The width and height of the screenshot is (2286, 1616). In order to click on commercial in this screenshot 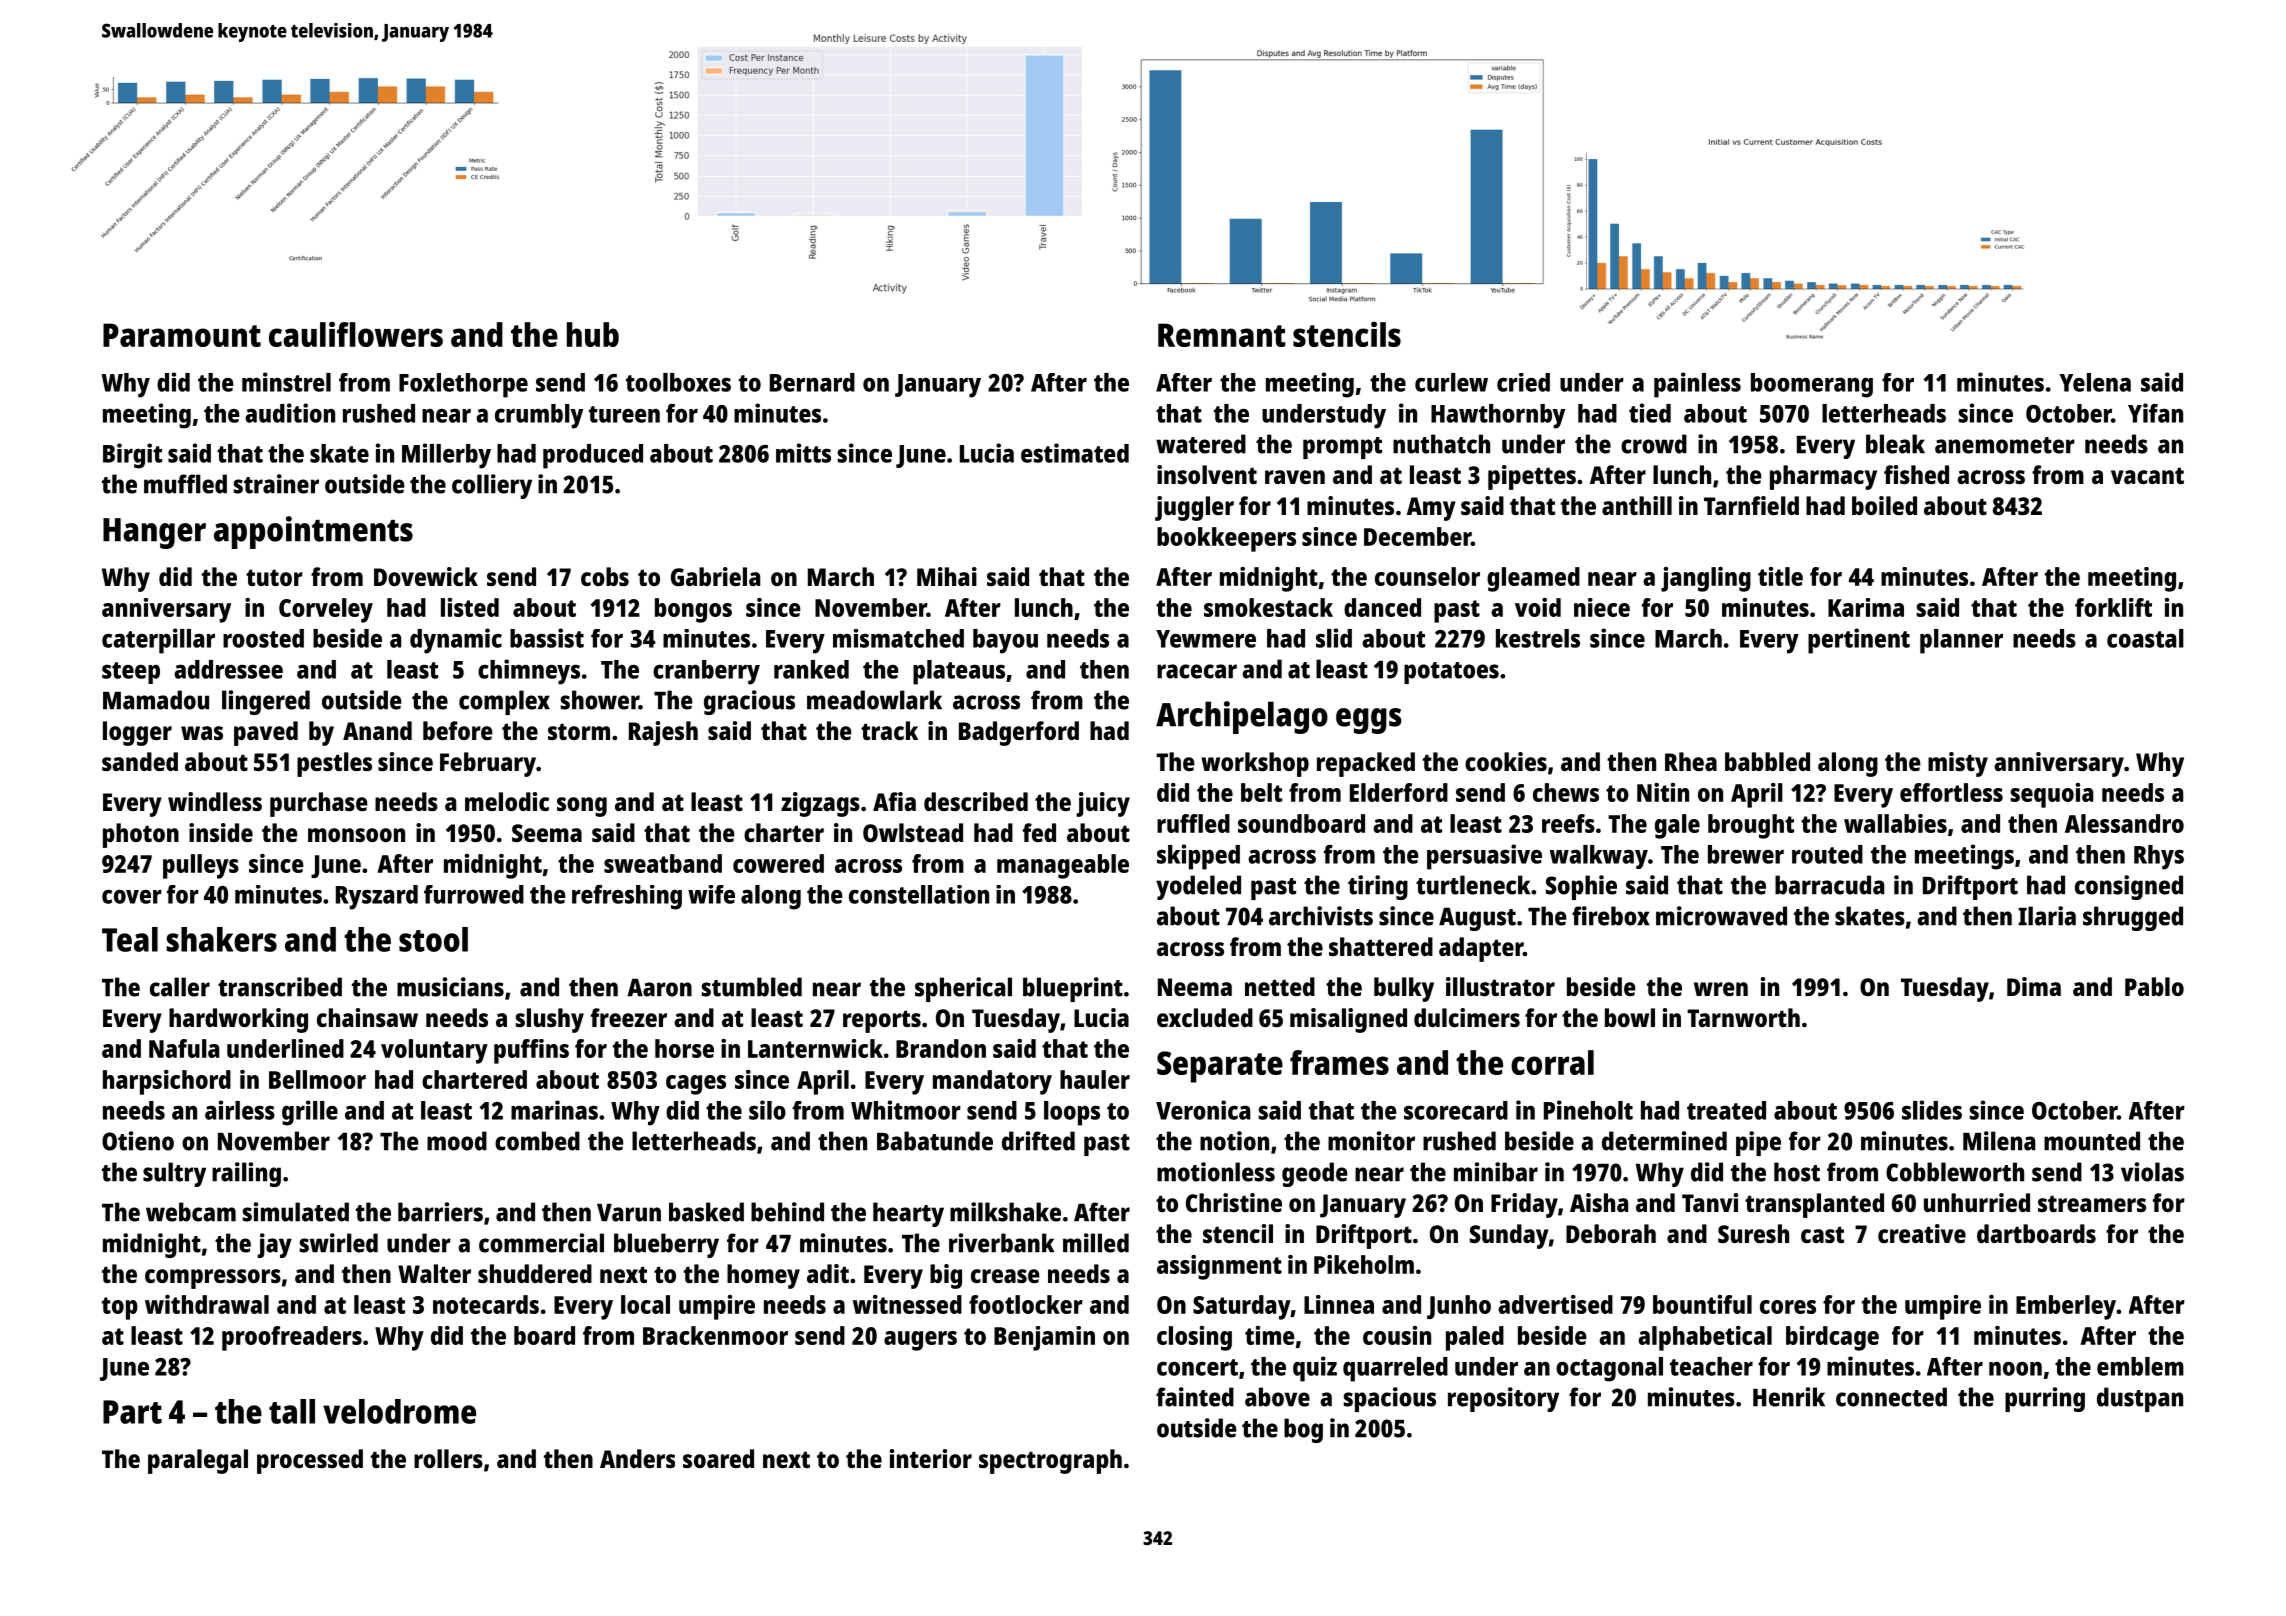, I will do `click(541, 1243)`.
